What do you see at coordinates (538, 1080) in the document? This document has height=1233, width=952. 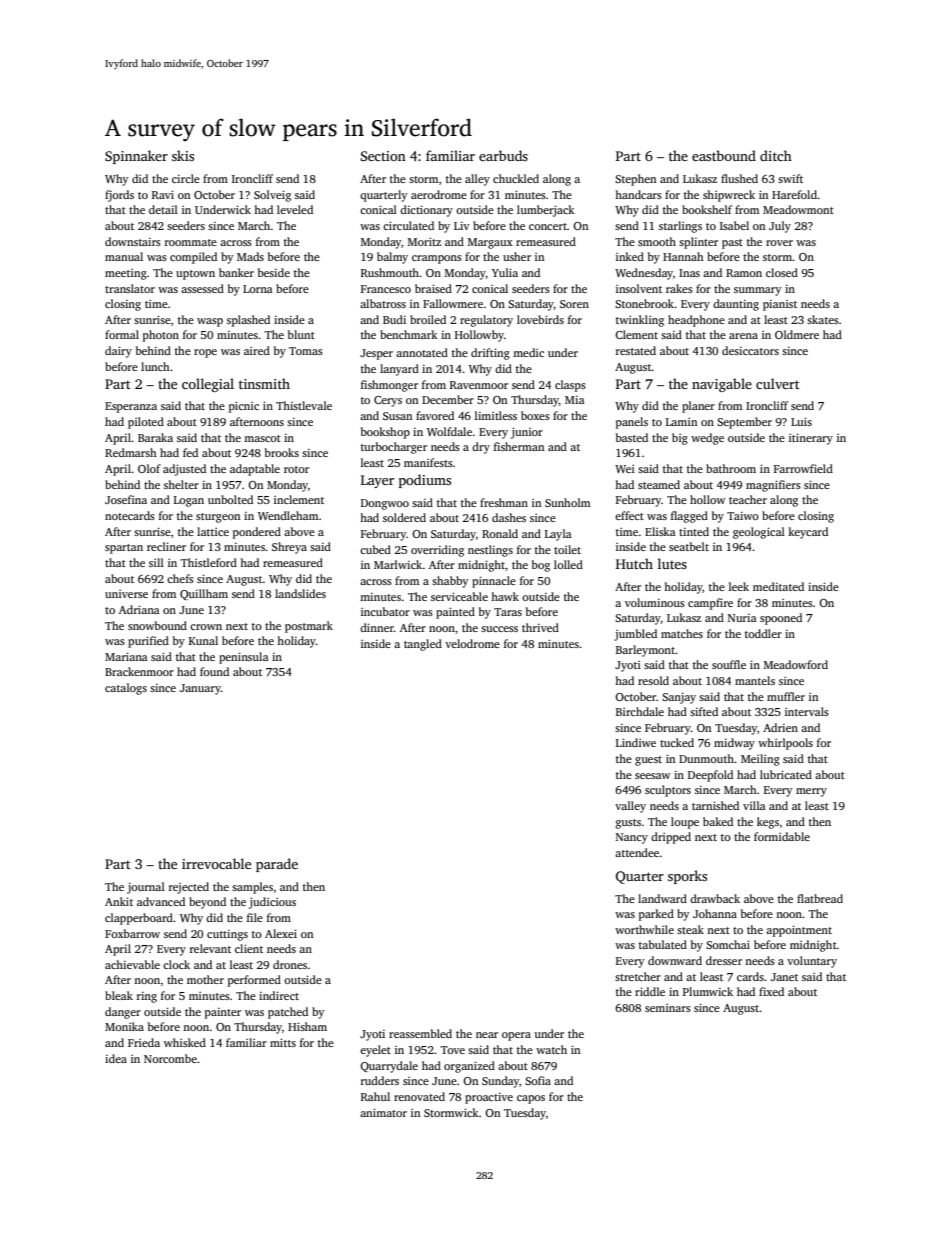 I see `Sofia` at bounding box center [538, 1080].
